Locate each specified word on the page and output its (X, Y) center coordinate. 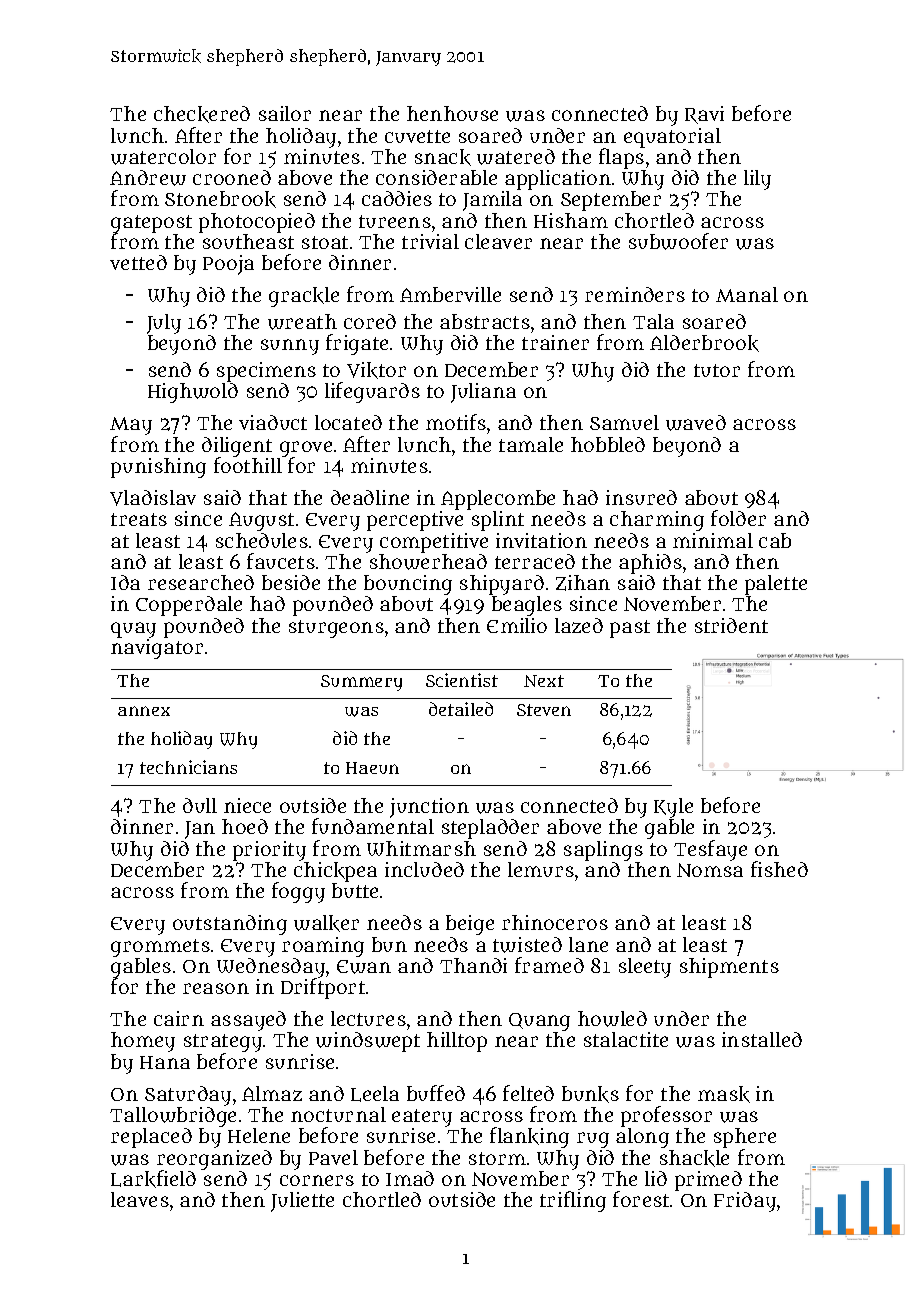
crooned (232, 177)
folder (738, 518)
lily (757, 180)
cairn (179, 1018)
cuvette (417, 136)
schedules (262, 540)
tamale (531, 444)
